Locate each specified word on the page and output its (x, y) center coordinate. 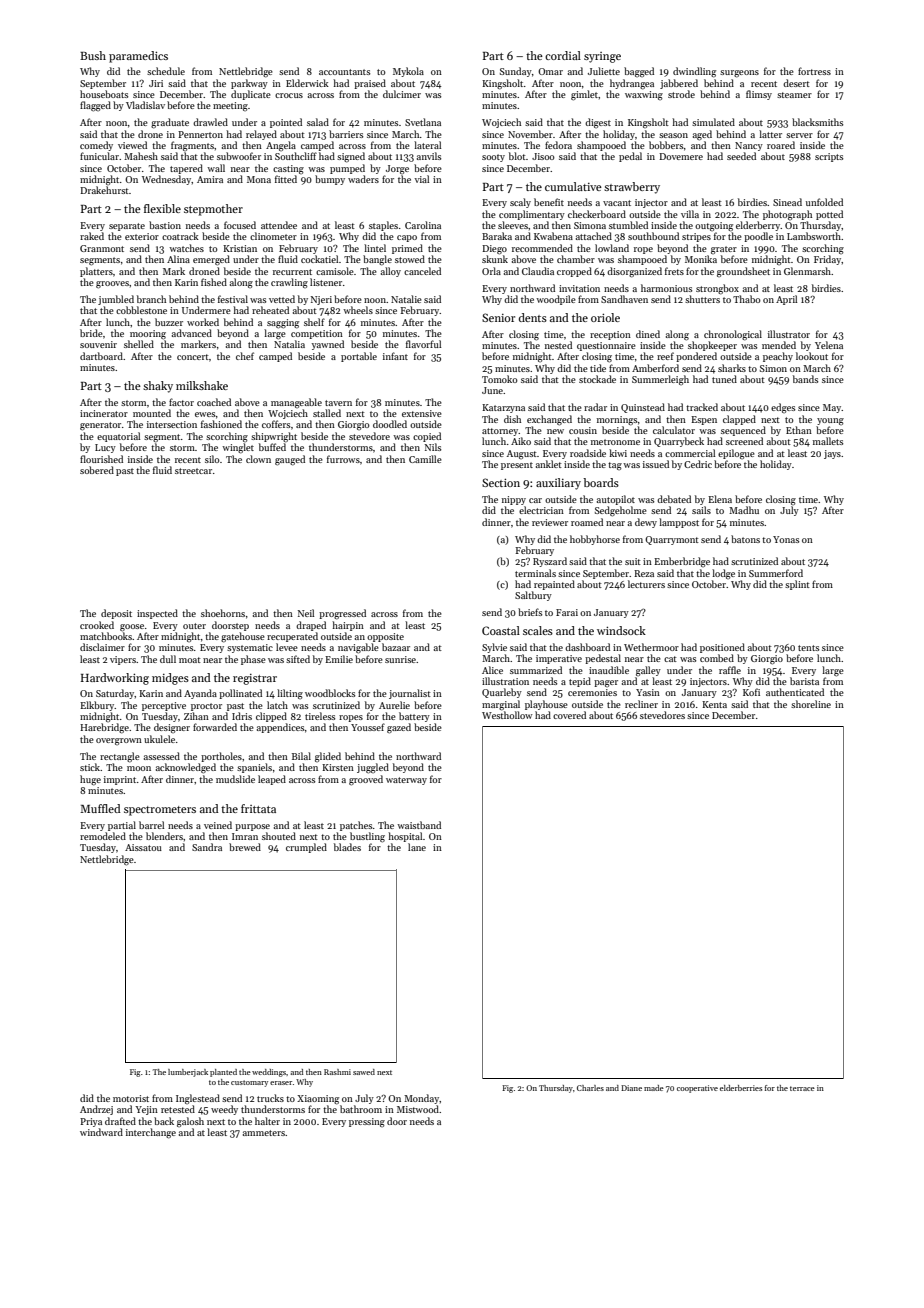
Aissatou (143, 847)
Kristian (240, 248)
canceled (422, 271)
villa (690, 214)
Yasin (648, 692)
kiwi (618, 453)
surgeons (739, 74)
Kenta (714, 704)
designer (172, 728)
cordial (563, 55)
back (164, 1121)
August (522, 454)
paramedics (138, 57)
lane (417, 847)
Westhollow (507, 715)
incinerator (104, 413)
